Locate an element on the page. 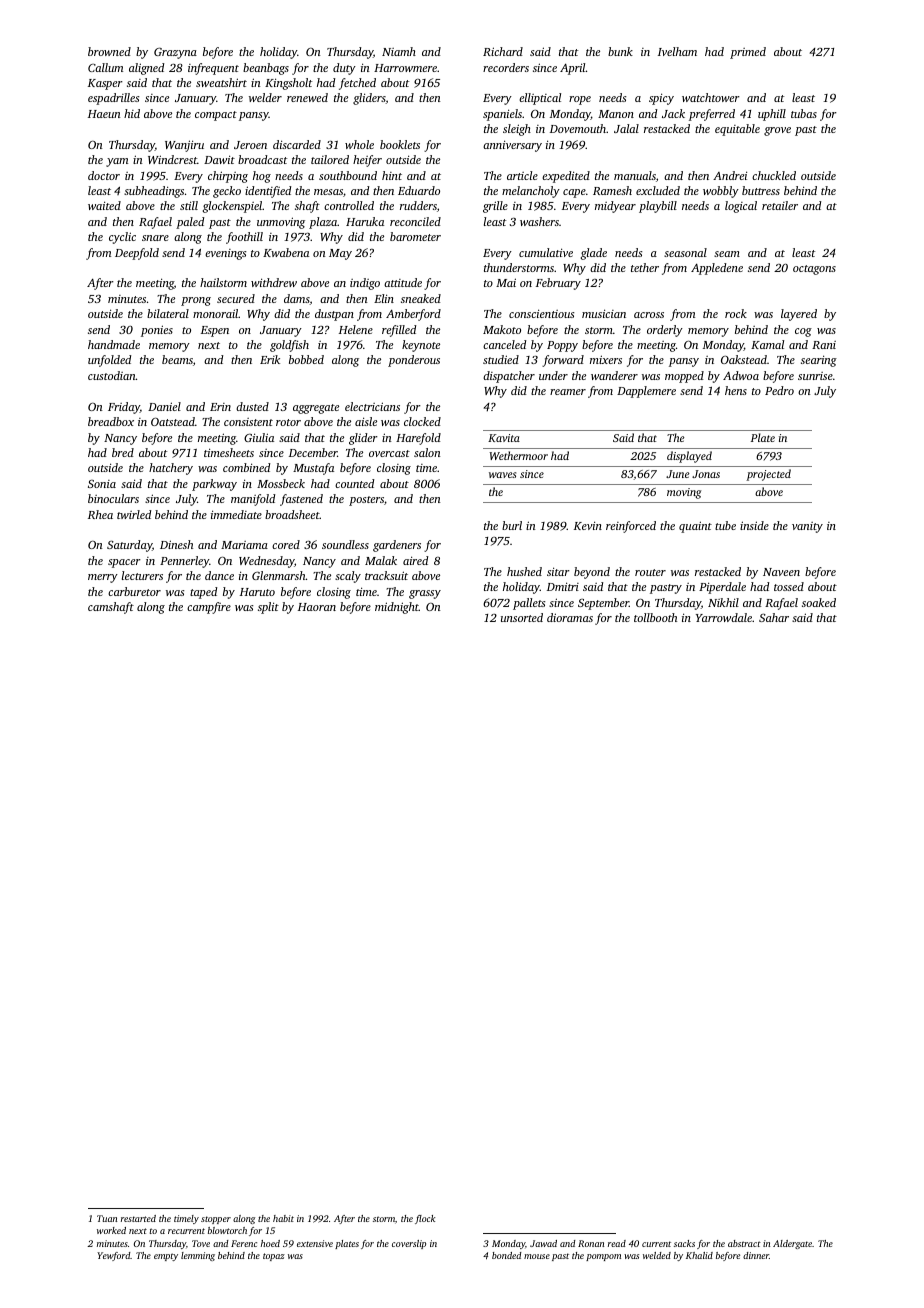 Image resolution: width=924 pixels, height=1308 pixels. Mai is located at coordinates (506, 282).
